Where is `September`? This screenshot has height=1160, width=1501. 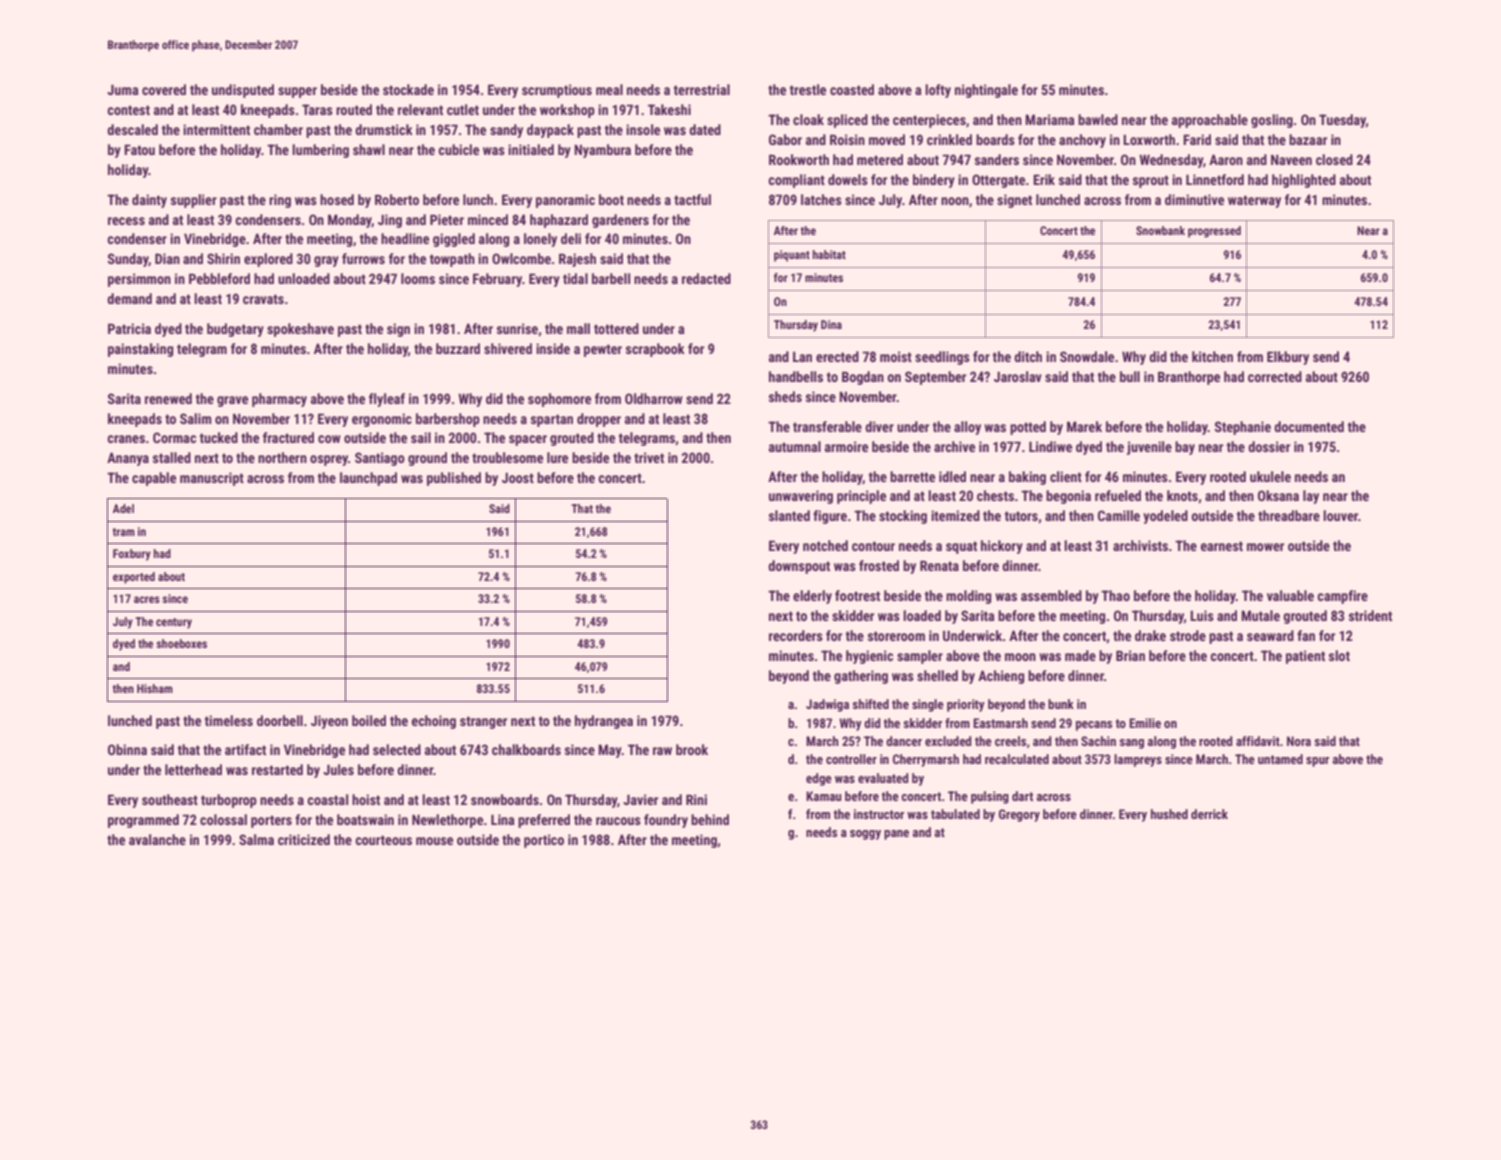 September is located at coordinates (935, 378).
